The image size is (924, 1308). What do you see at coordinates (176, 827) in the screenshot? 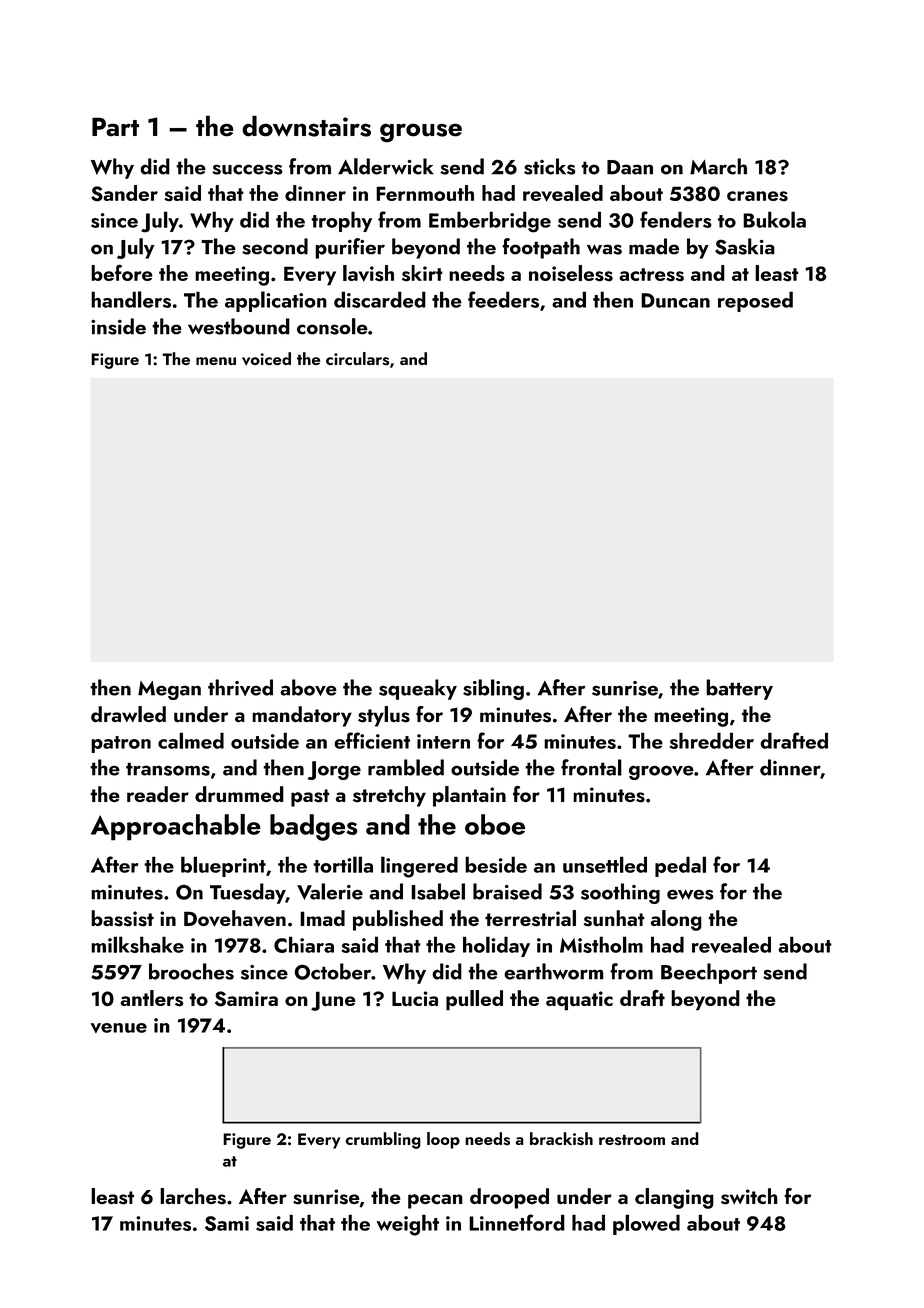
I see `Approachable` at bounding box center [176, 827].
